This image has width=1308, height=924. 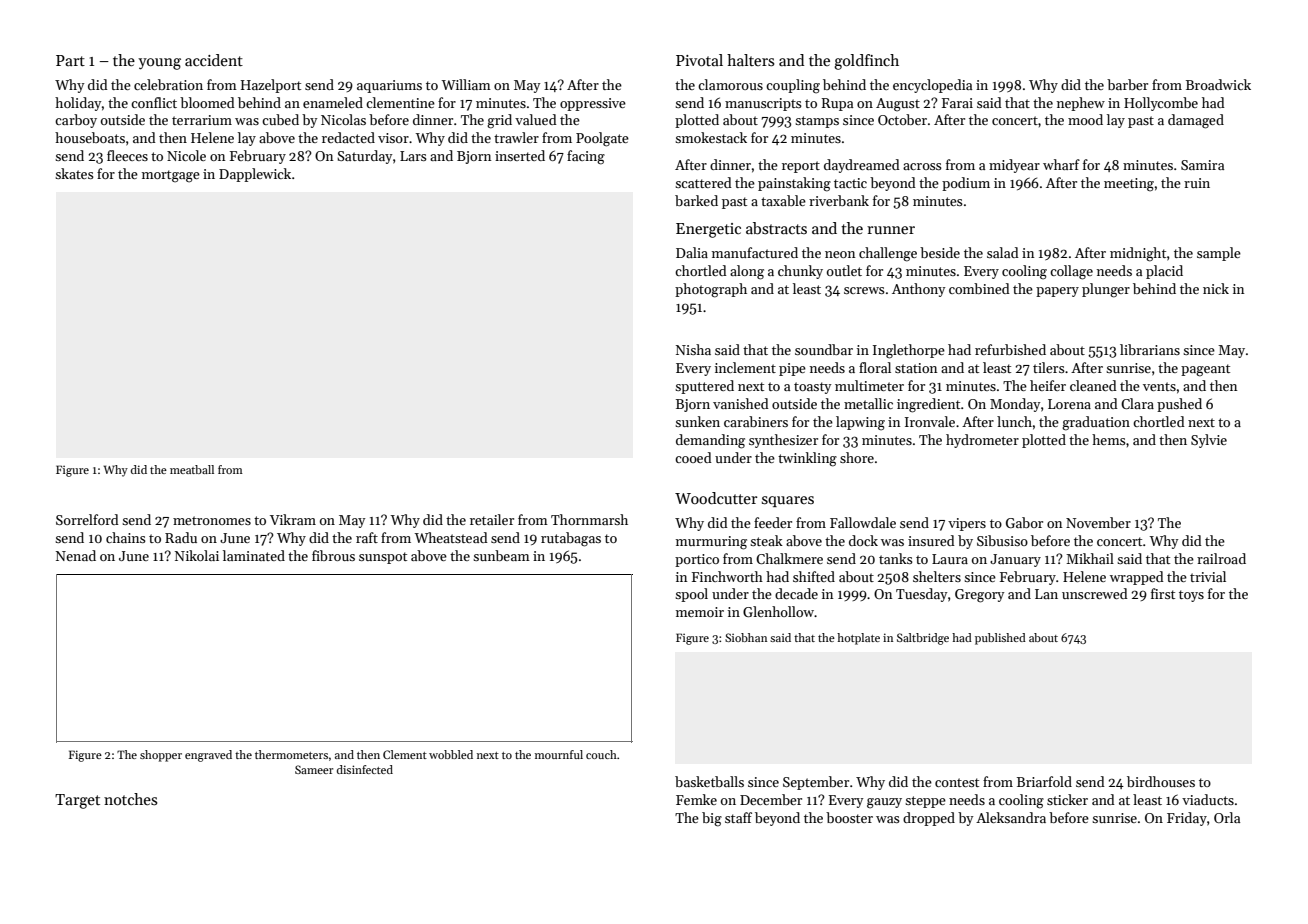 I want to click on mortgage, so click(x=171, y=176).
